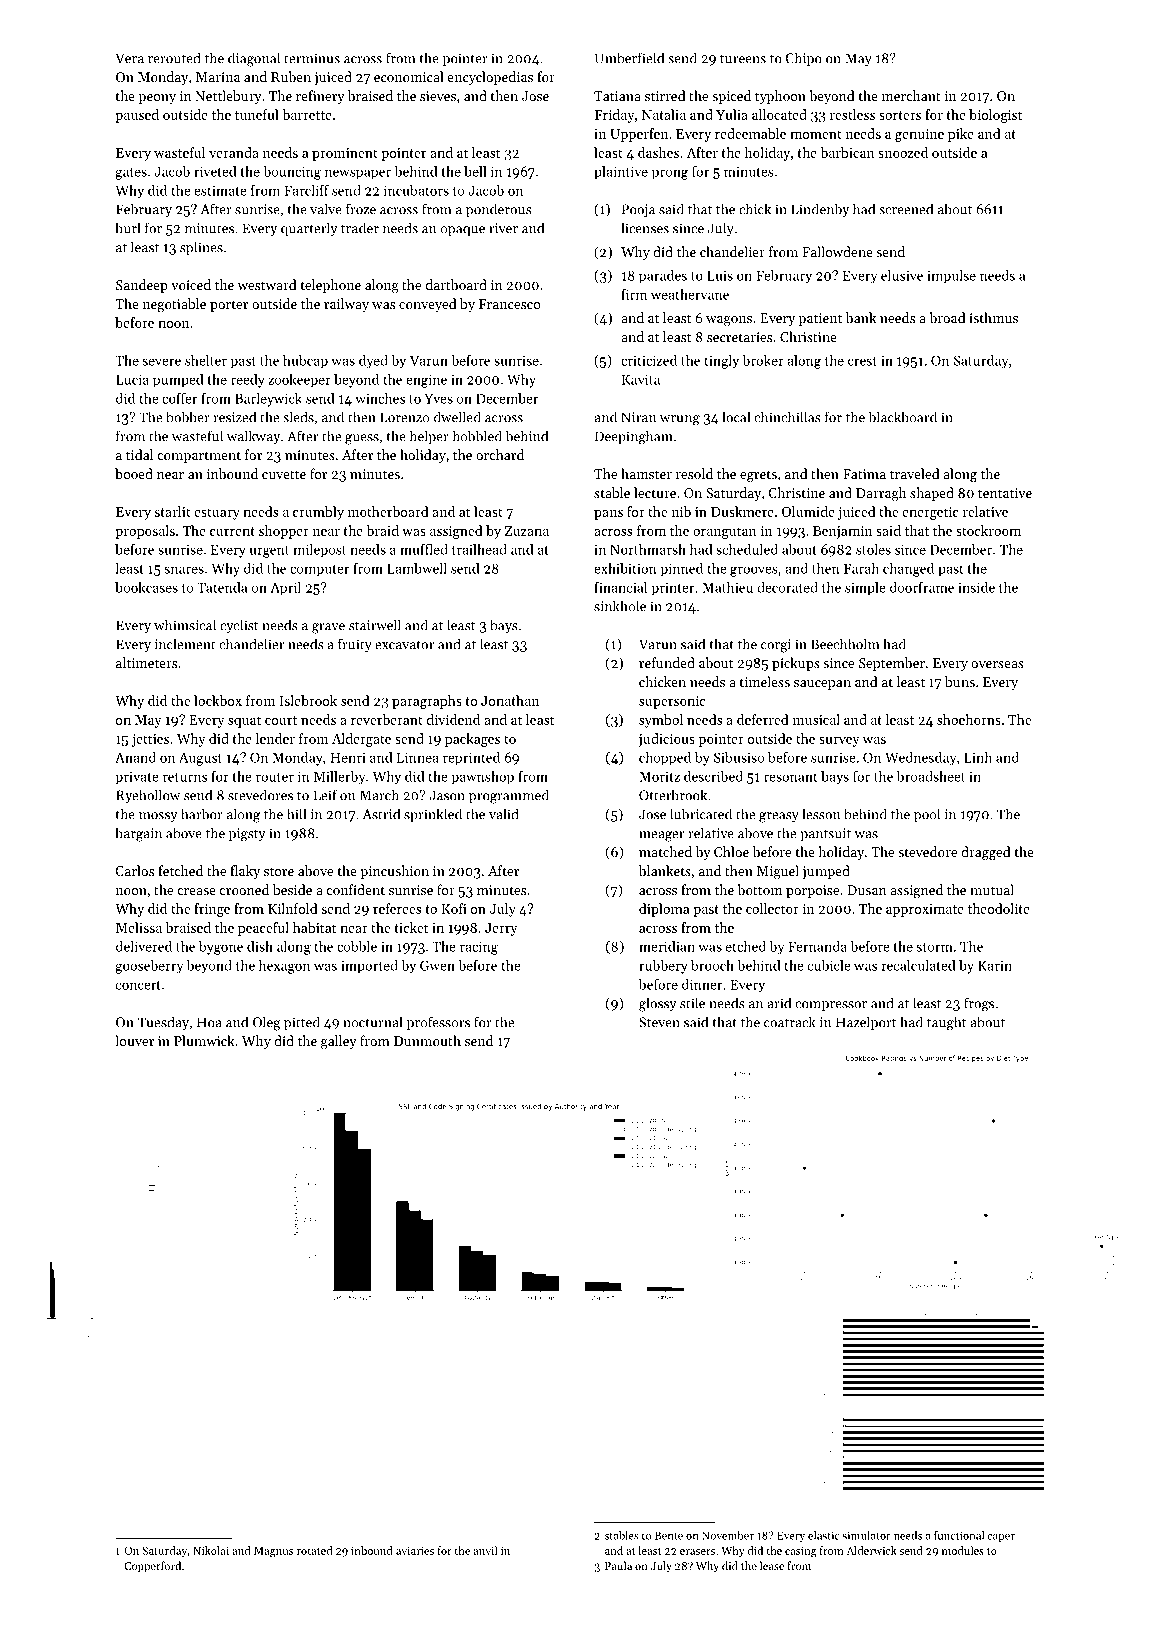  I want to click on doorframe, so click(922, 587).
